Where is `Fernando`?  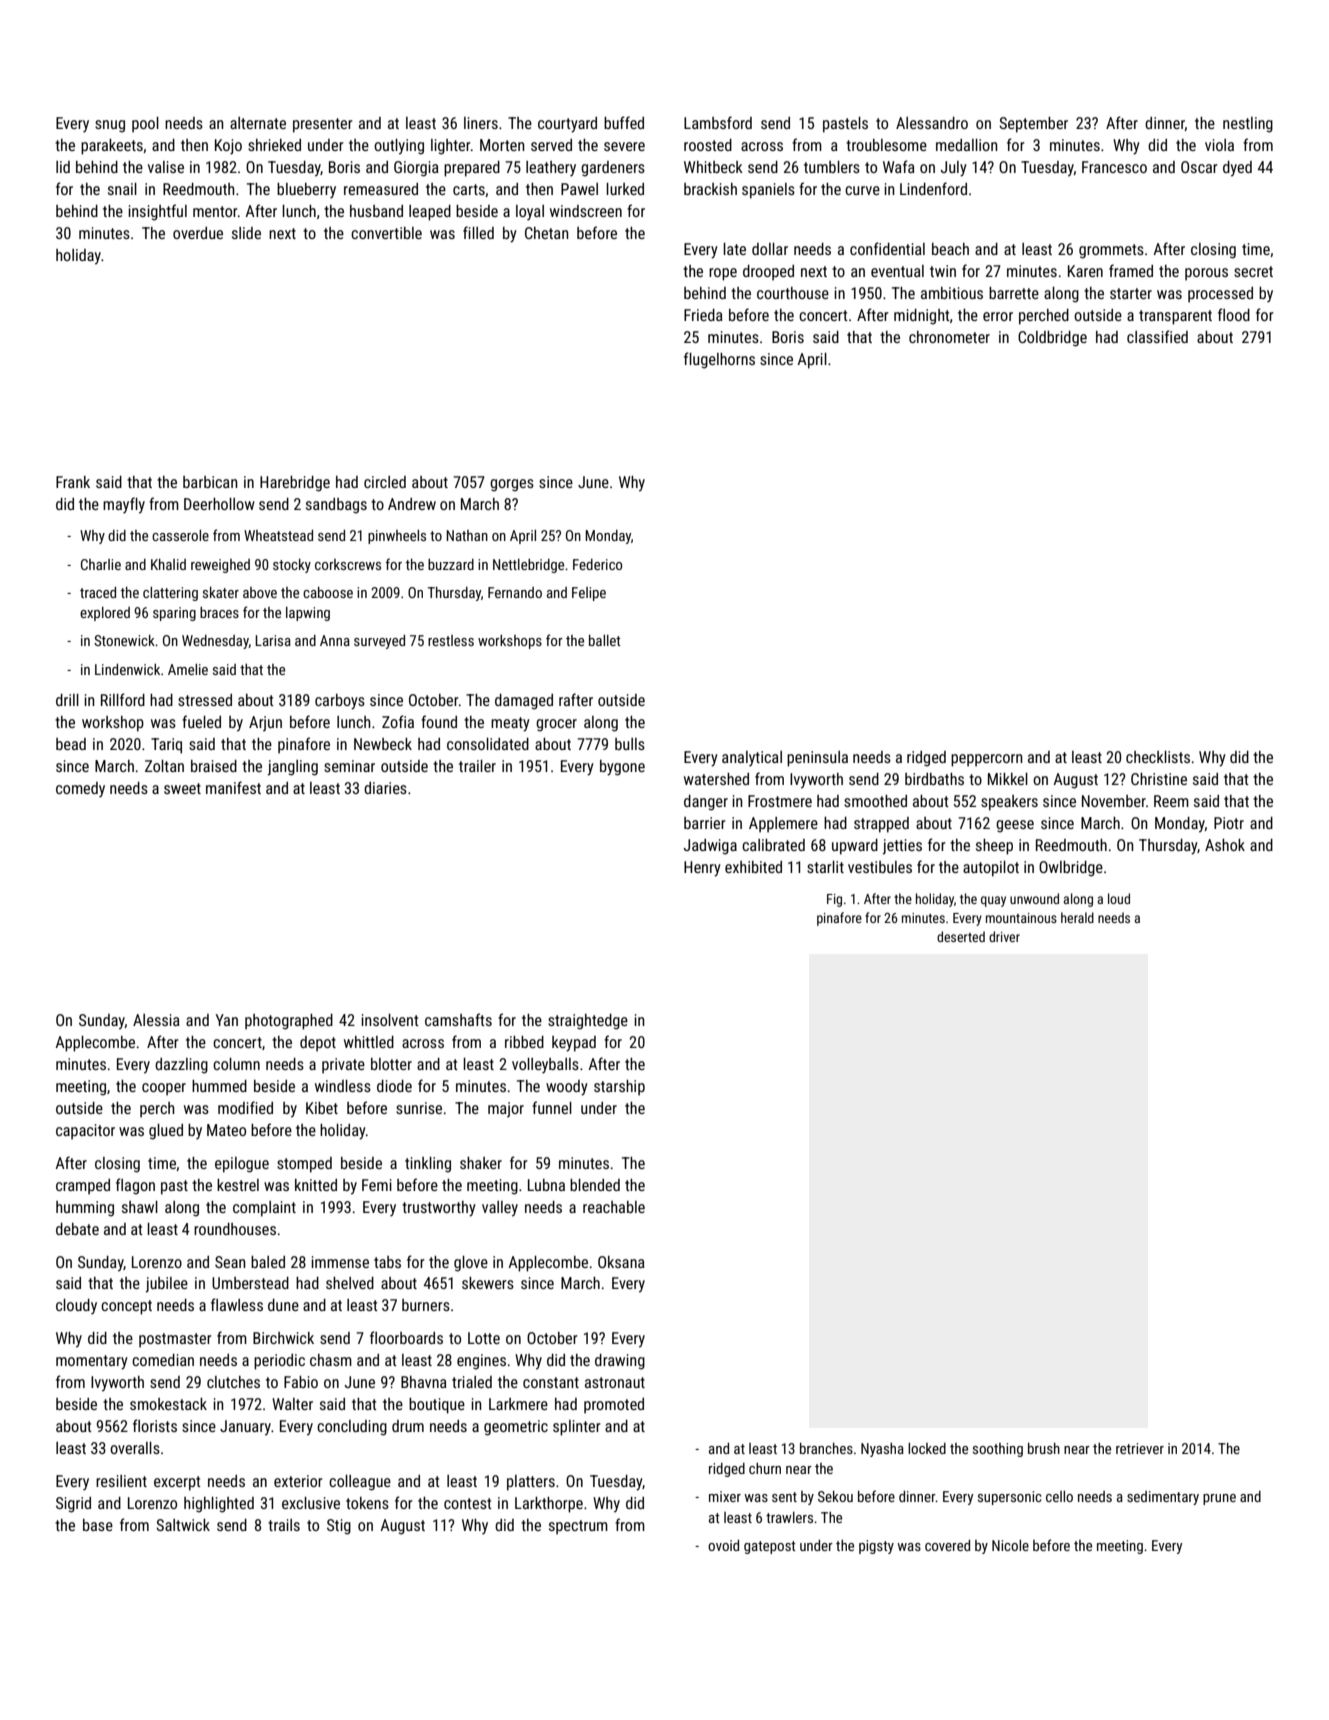 Fernando is located at coordinates (515, 592).
